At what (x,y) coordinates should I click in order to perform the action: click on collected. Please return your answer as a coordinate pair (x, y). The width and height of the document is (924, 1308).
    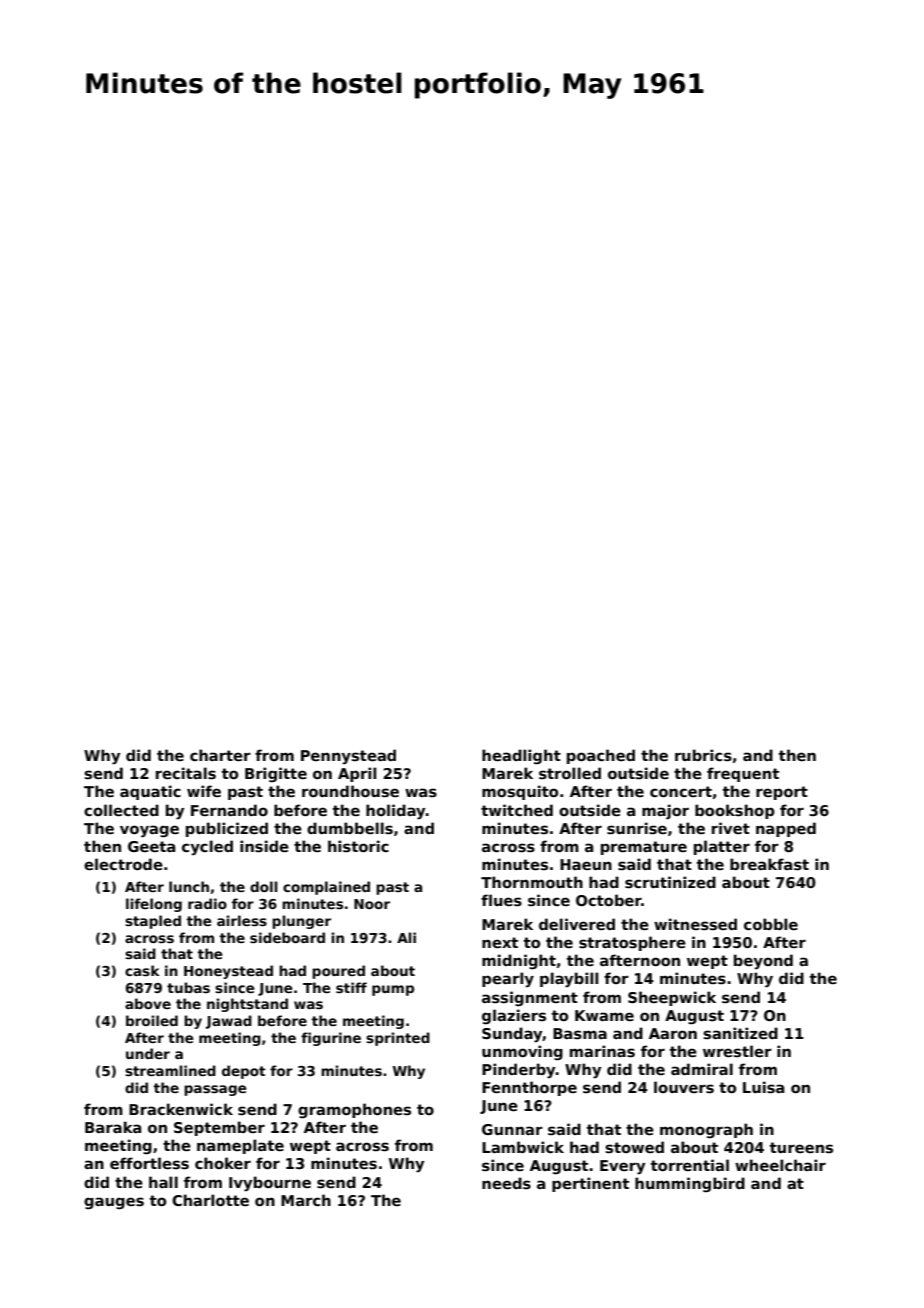
    Looking at the image, I should click on (121, 810).
